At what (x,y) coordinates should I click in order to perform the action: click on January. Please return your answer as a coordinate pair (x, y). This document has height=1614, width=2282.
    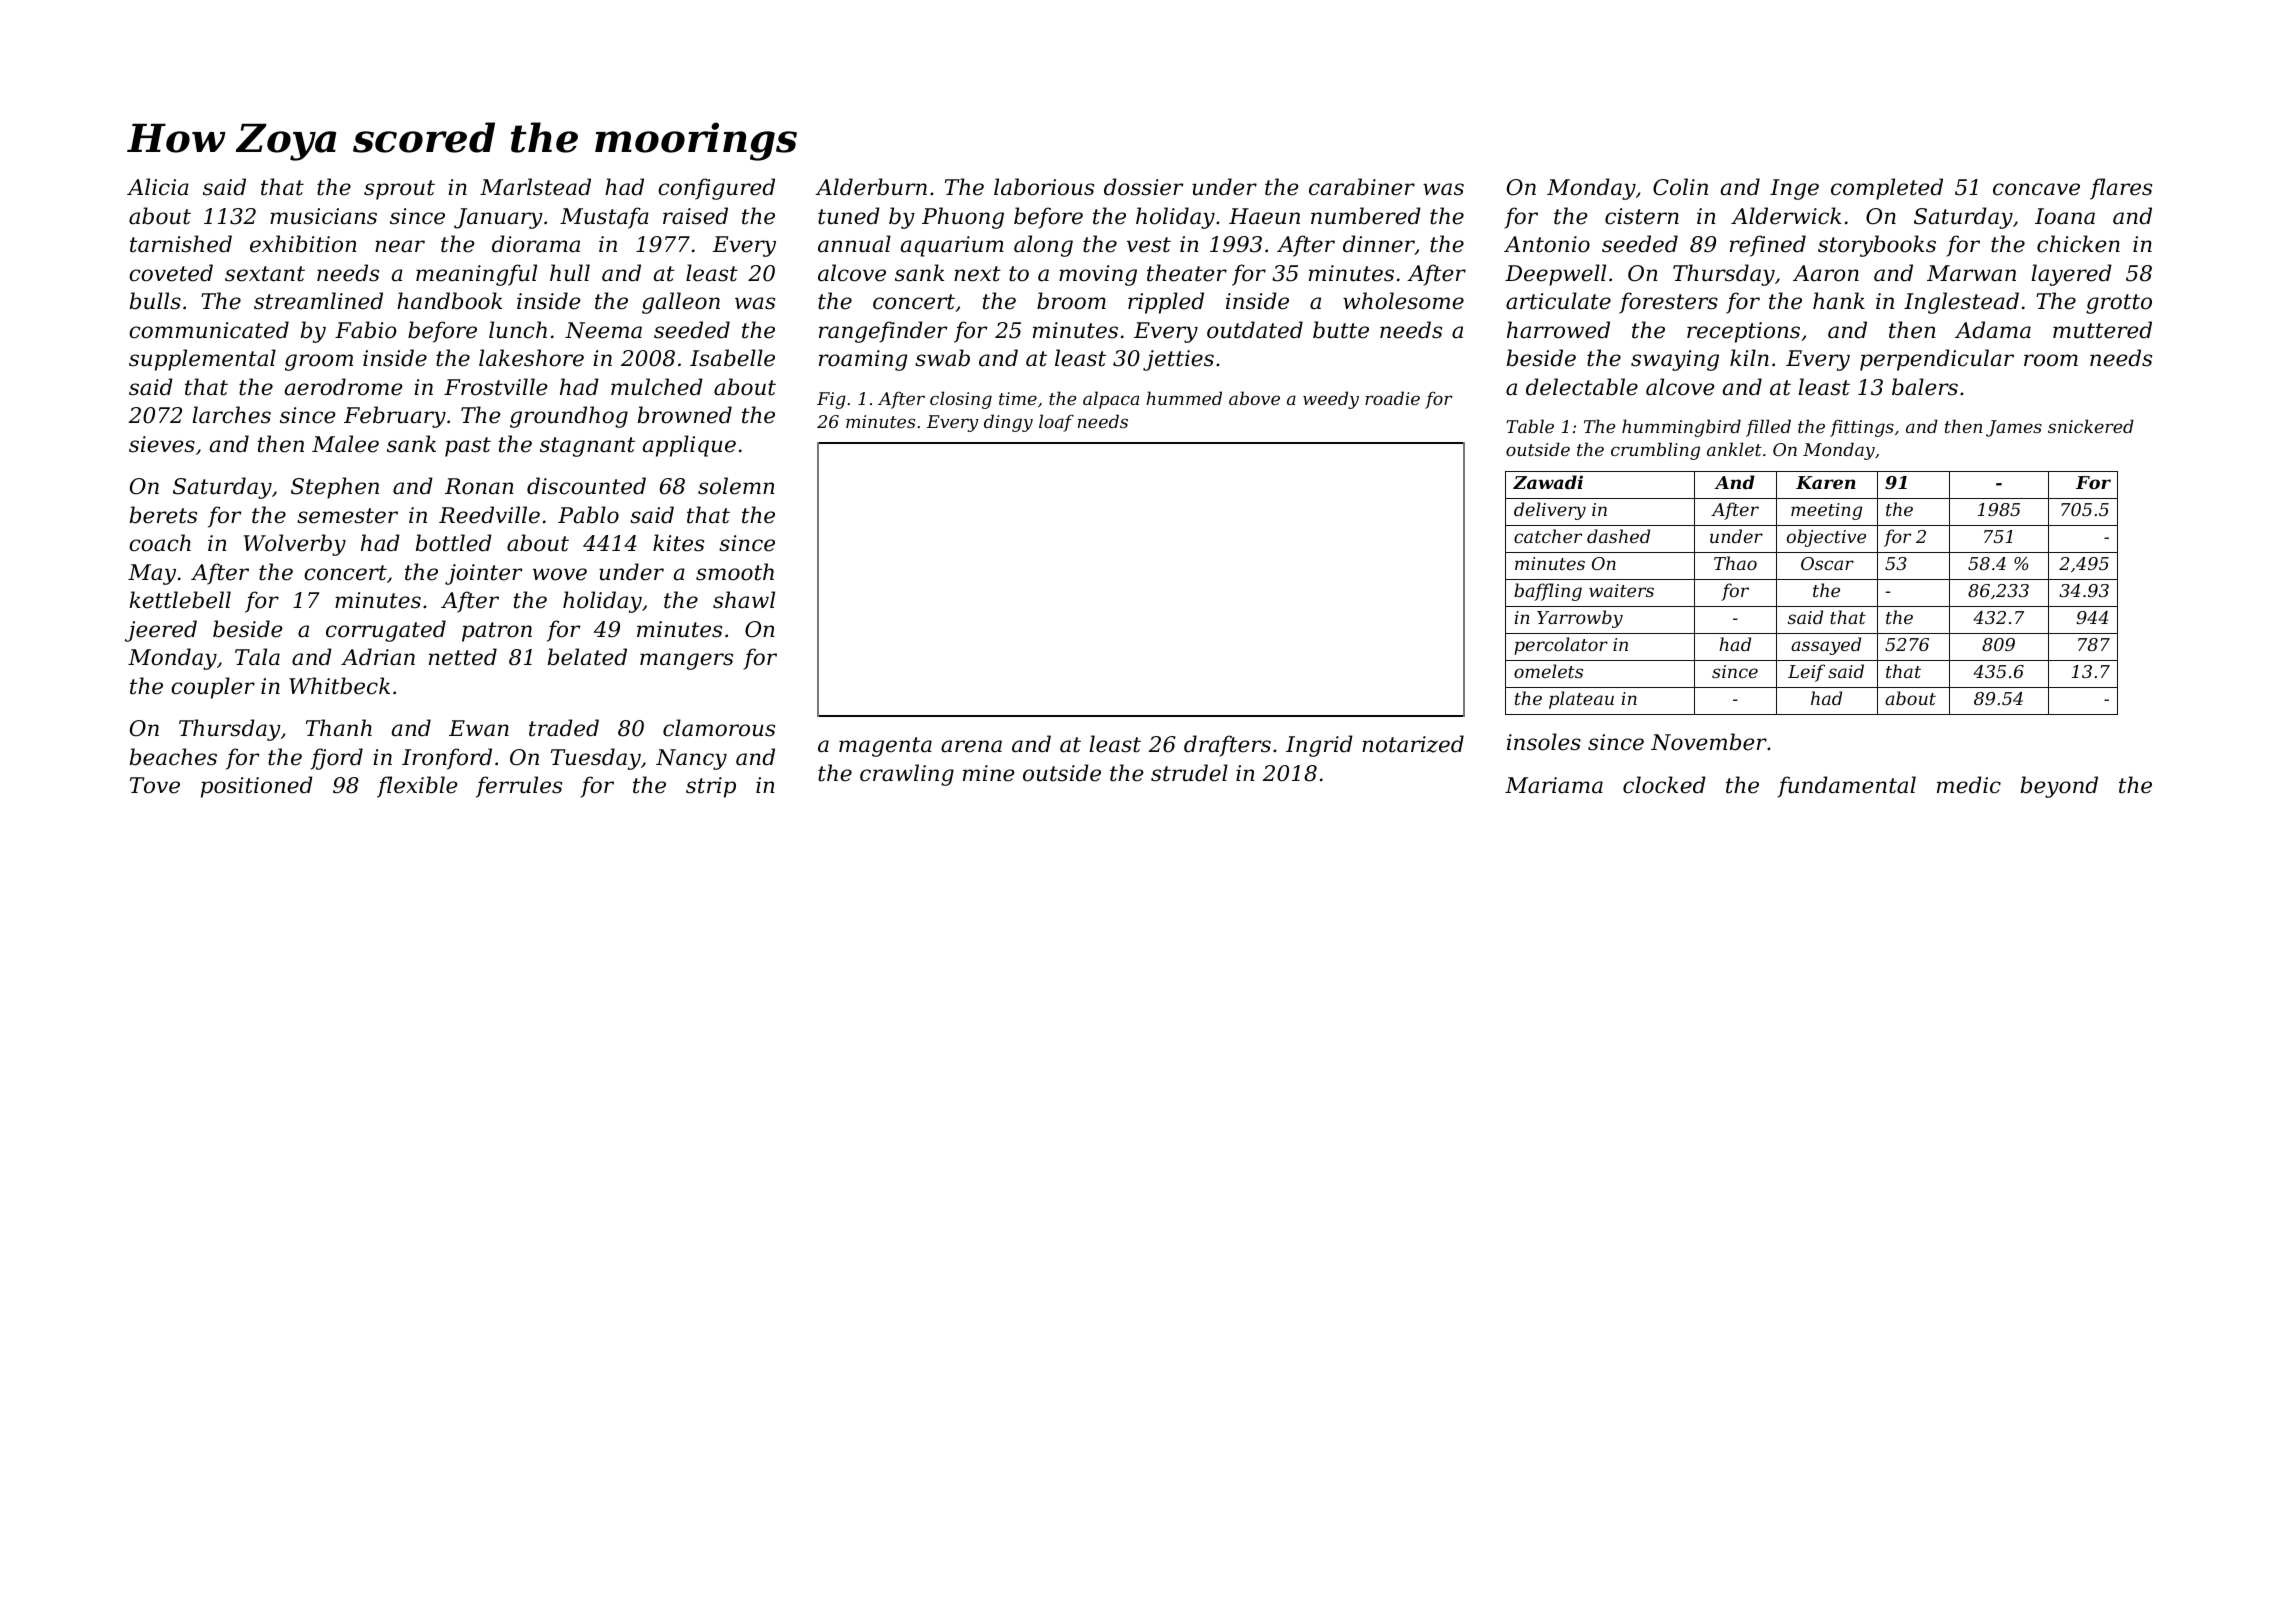
    Looking at the image, I should click on (498, 218).
